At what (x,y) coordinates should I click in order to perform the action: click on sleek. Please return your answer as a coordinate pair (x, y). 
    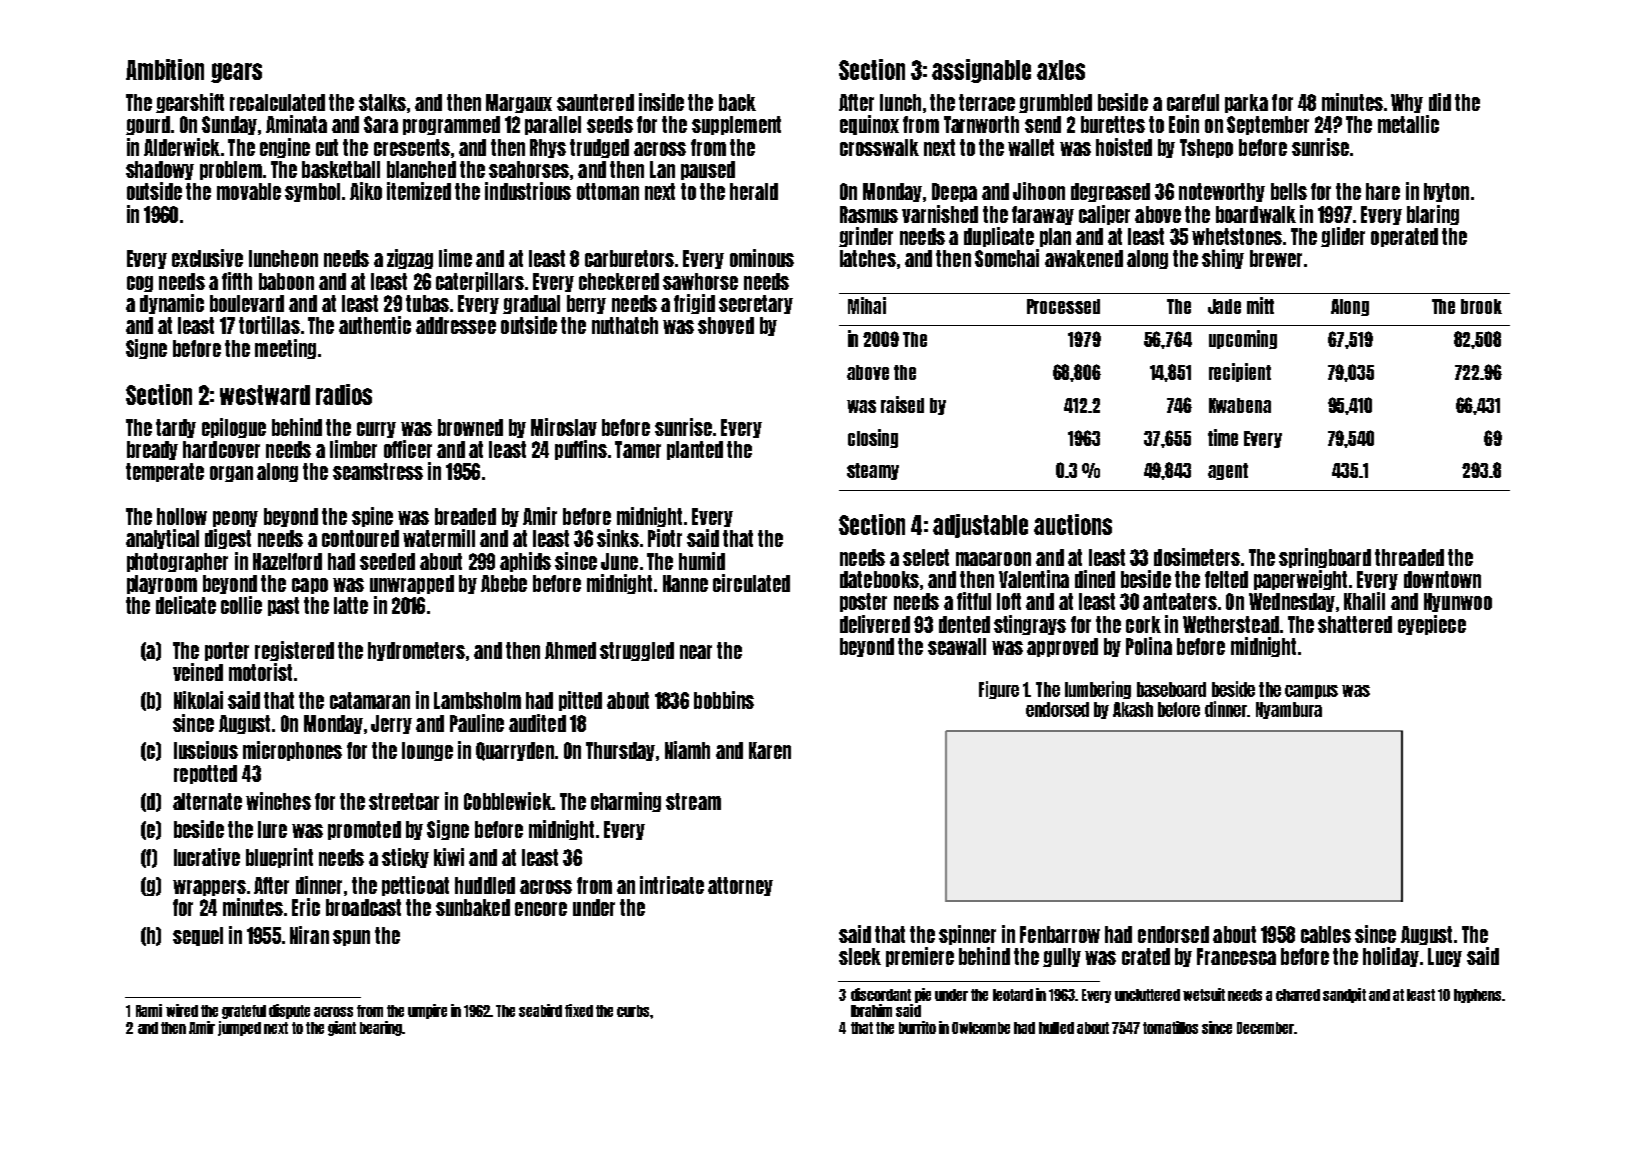
    Looking at the image, I should click on (860, 956).
